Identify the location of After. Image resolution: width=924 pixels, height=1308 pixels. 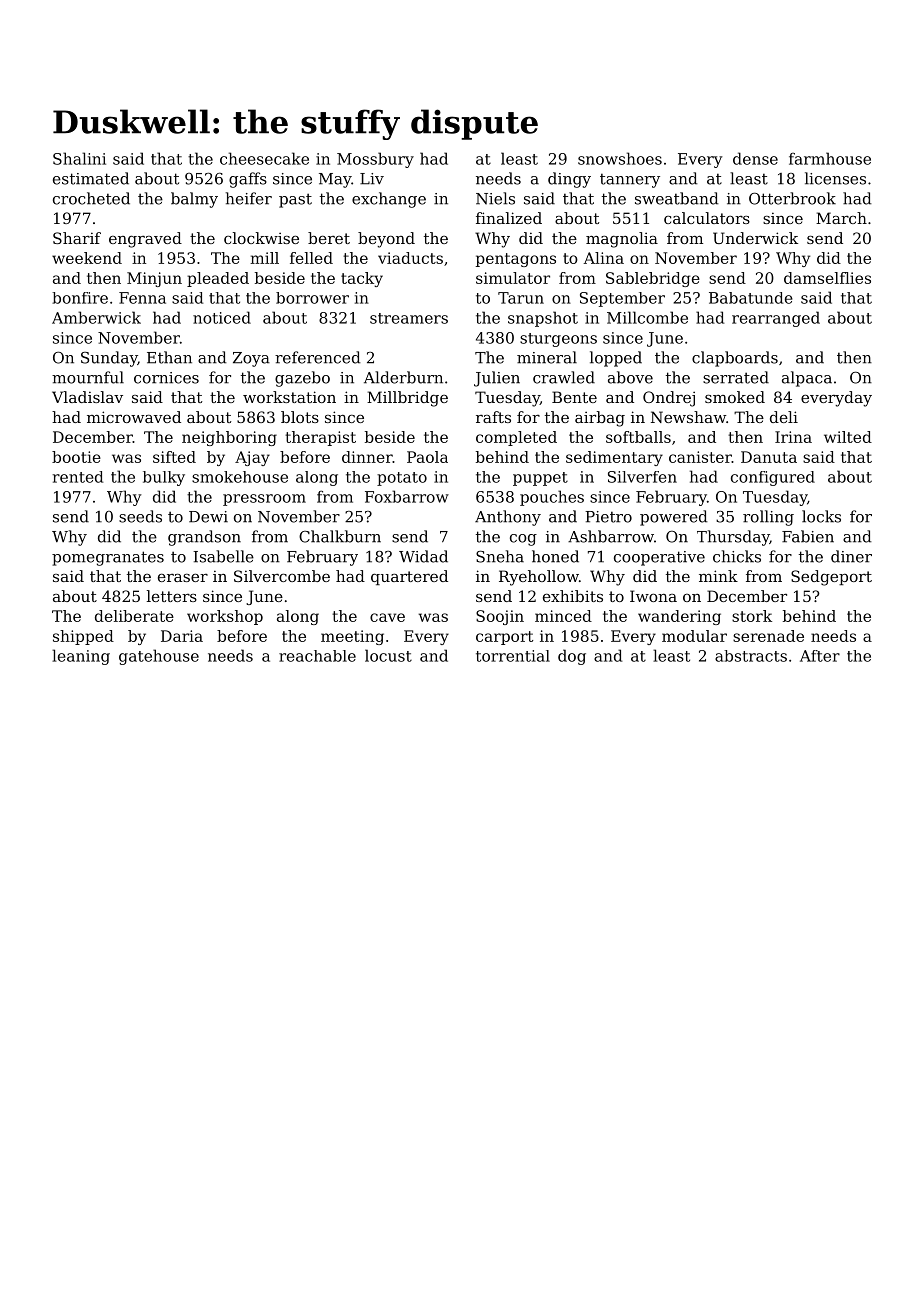
(820, 656).
